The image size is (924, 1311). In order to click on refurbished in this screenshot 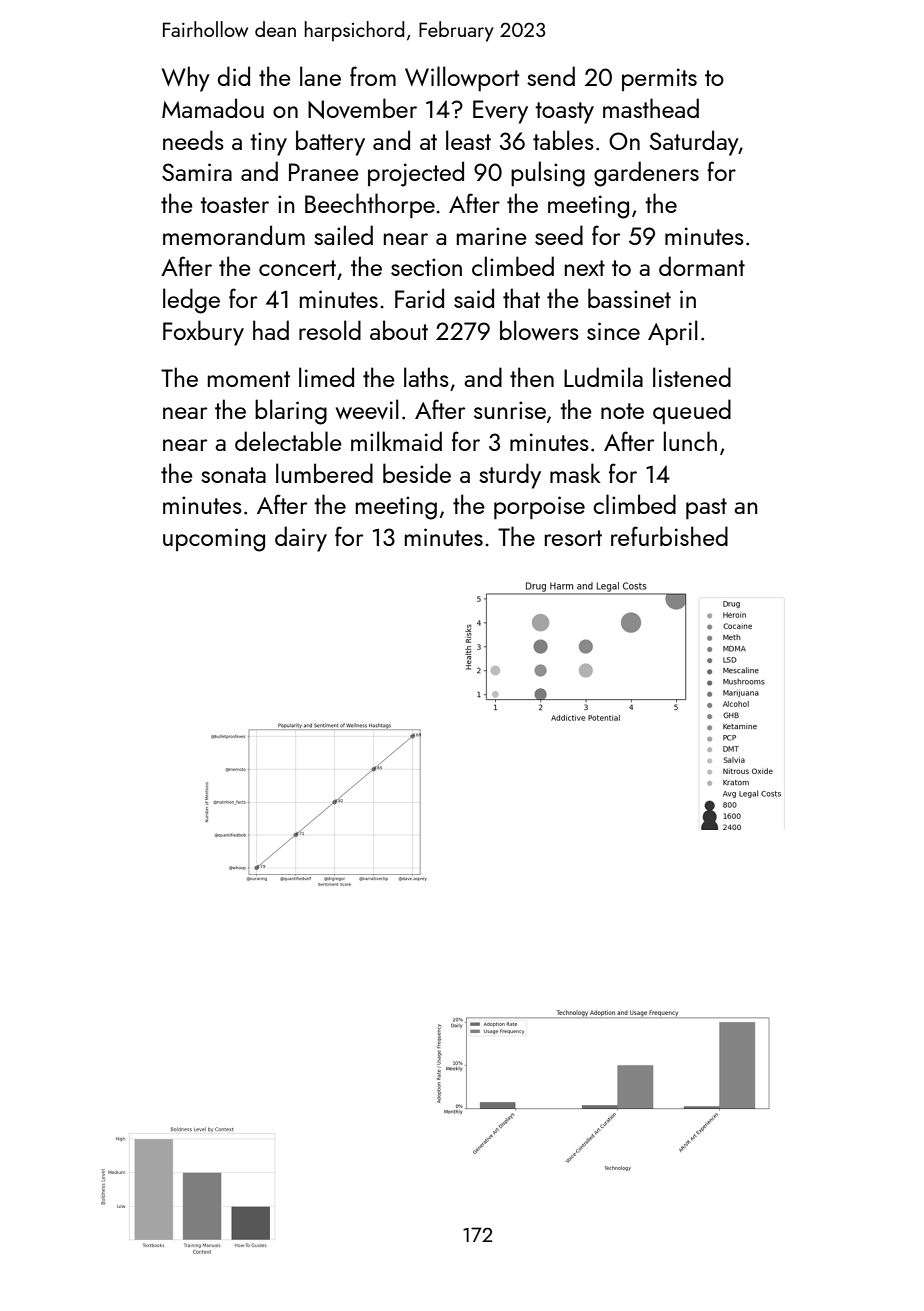, I will do `click(669, 536)`.
